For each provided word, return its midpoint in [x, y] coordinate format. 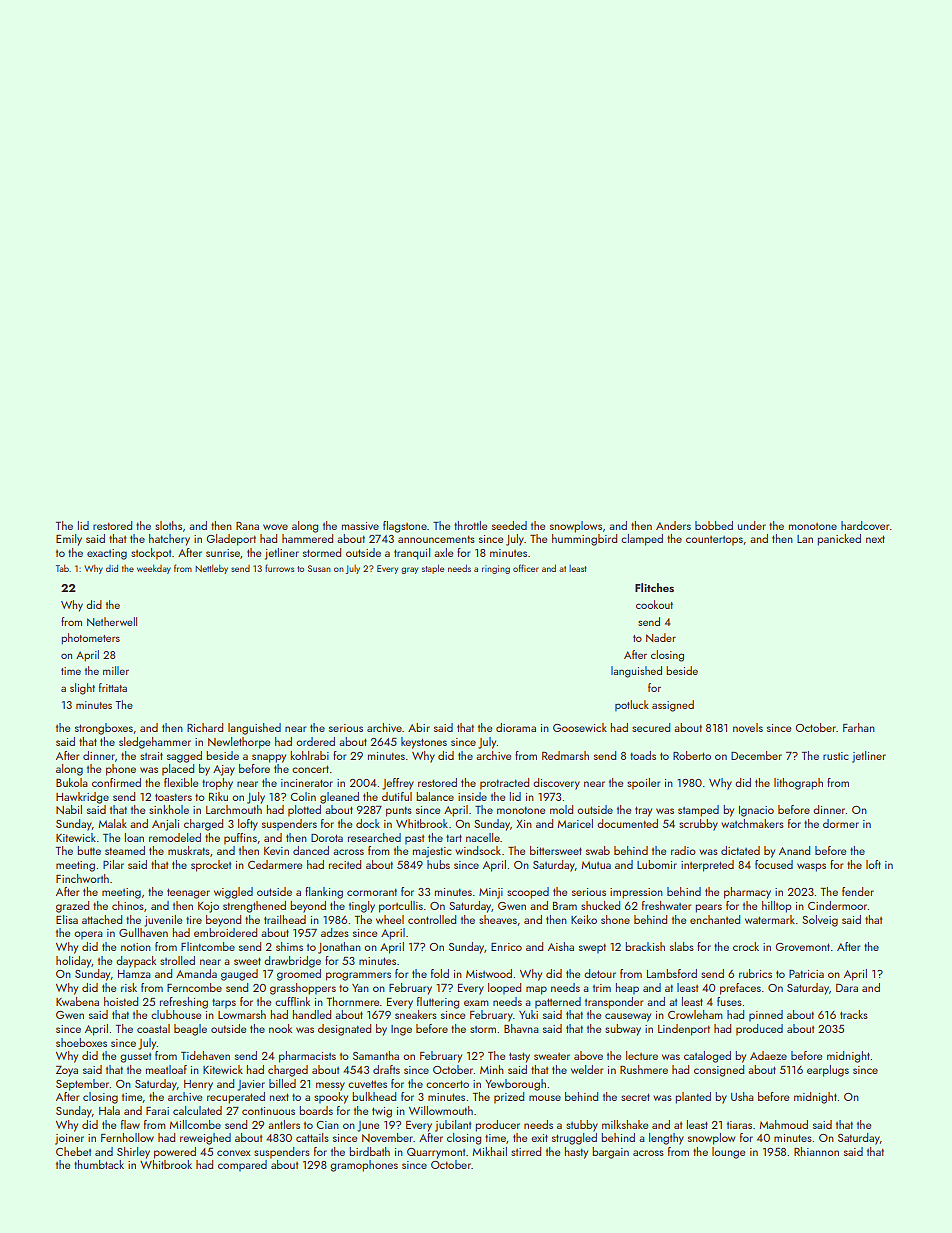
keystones [424, 743]
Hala [109, 1110]
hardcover [865, 525]
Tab [62, 568]
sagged [184, 757]
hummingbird [584, 540]
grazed [72, 907]
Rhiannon [816, 1151]
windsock [478, 850]
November [387, 1137]
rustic [836, 756]
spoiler [643, 784]
